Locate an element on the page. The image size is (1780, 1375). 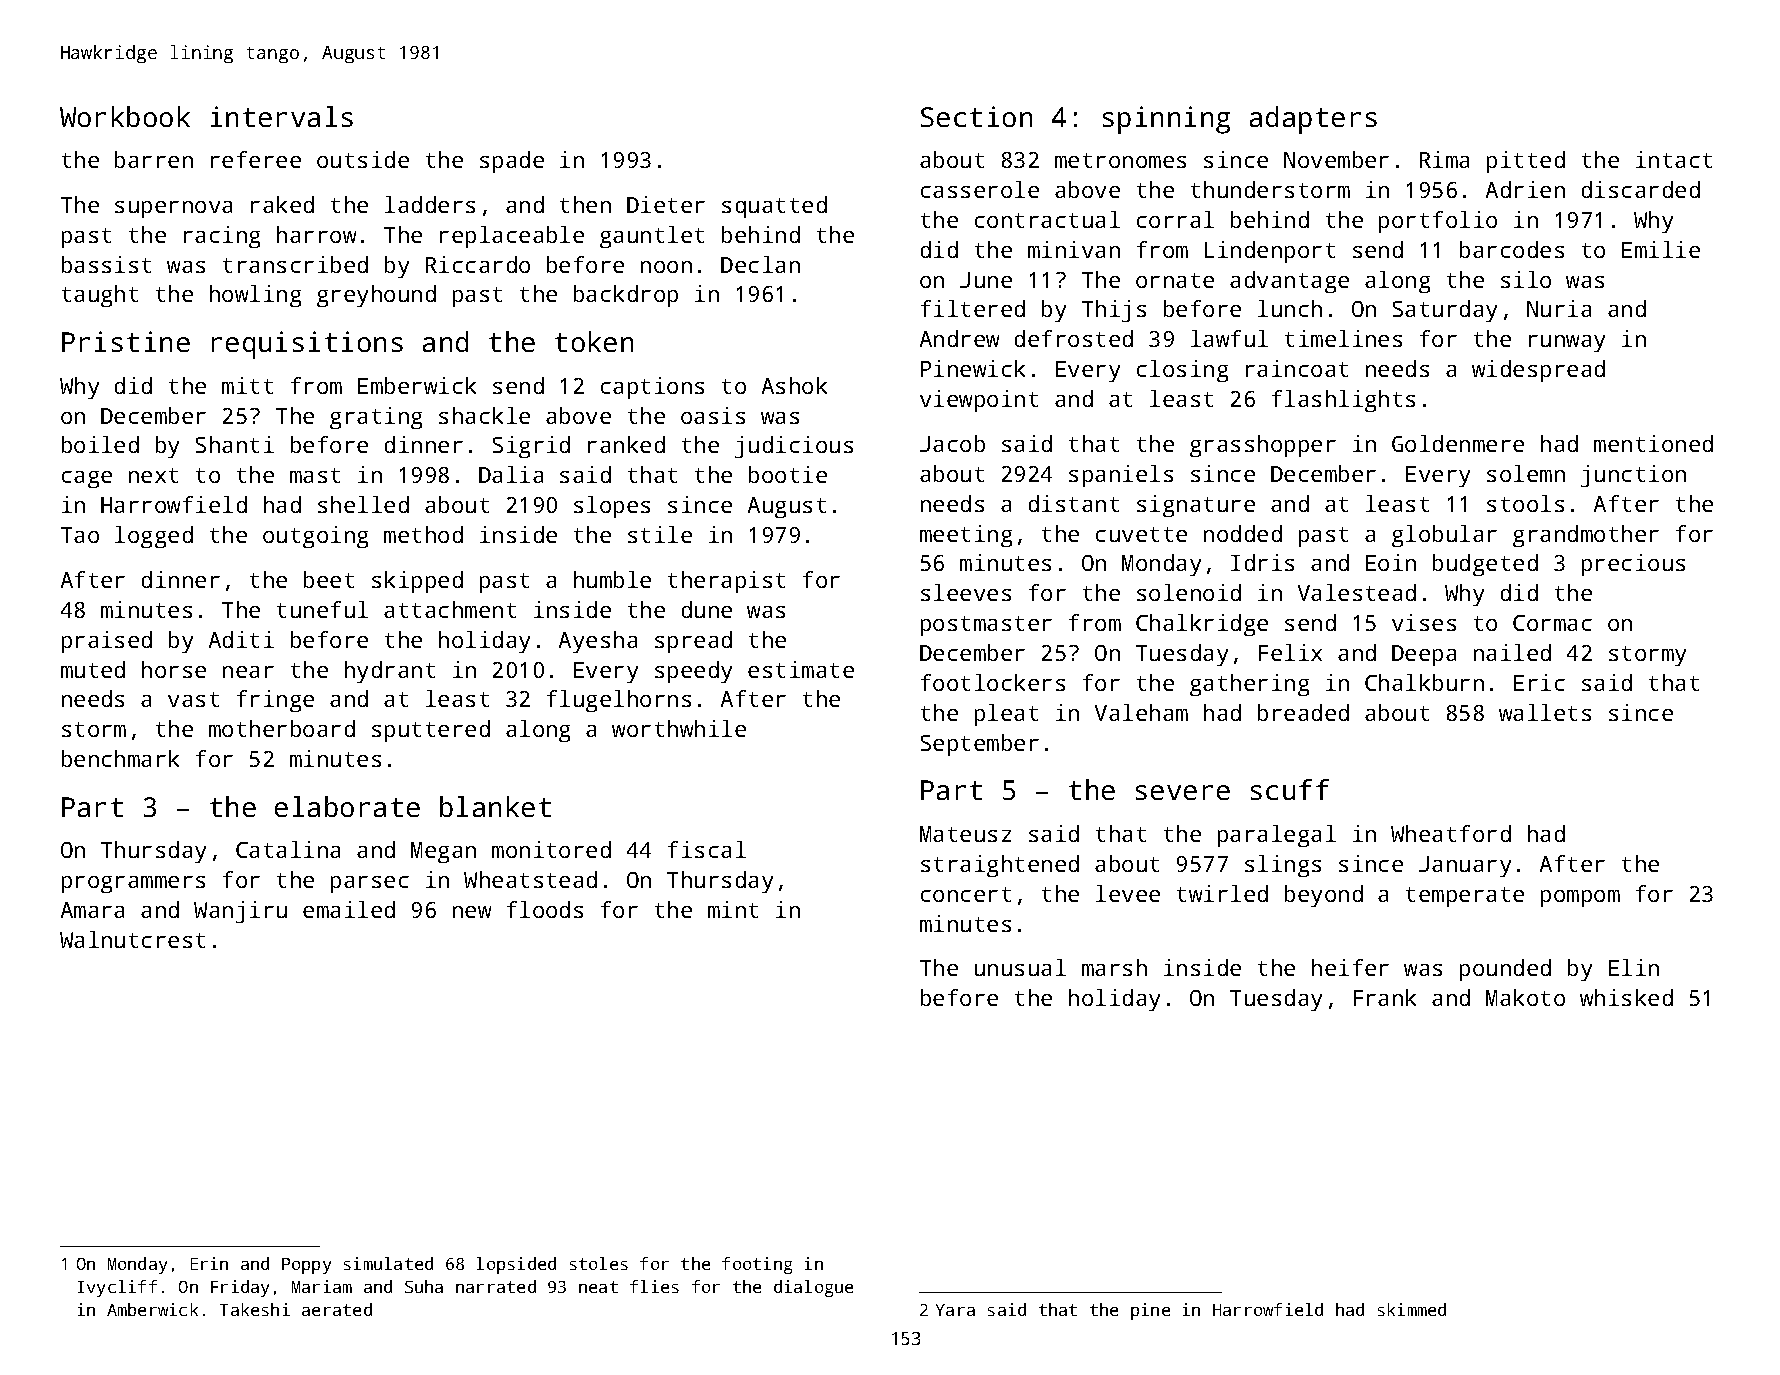
spade is located at coordinates (512, 162).
